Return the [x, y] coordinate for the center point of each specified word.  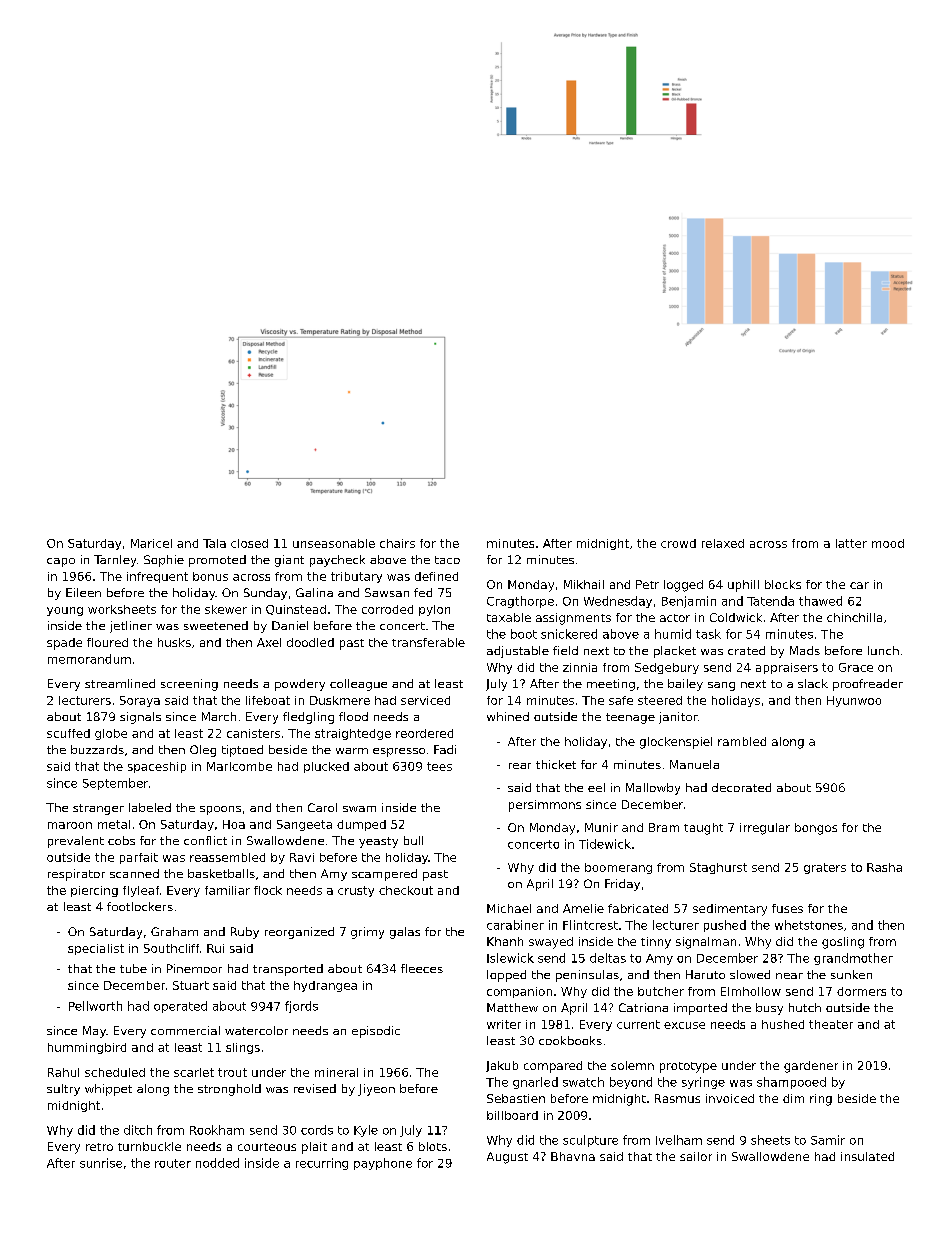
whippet [108, 1090]
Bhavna [573, 1156]
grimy [367, 933]
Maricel [151, 543]
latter [851, 543]
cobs [121, 840]
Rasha [884, 867]
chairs [397, 543]
